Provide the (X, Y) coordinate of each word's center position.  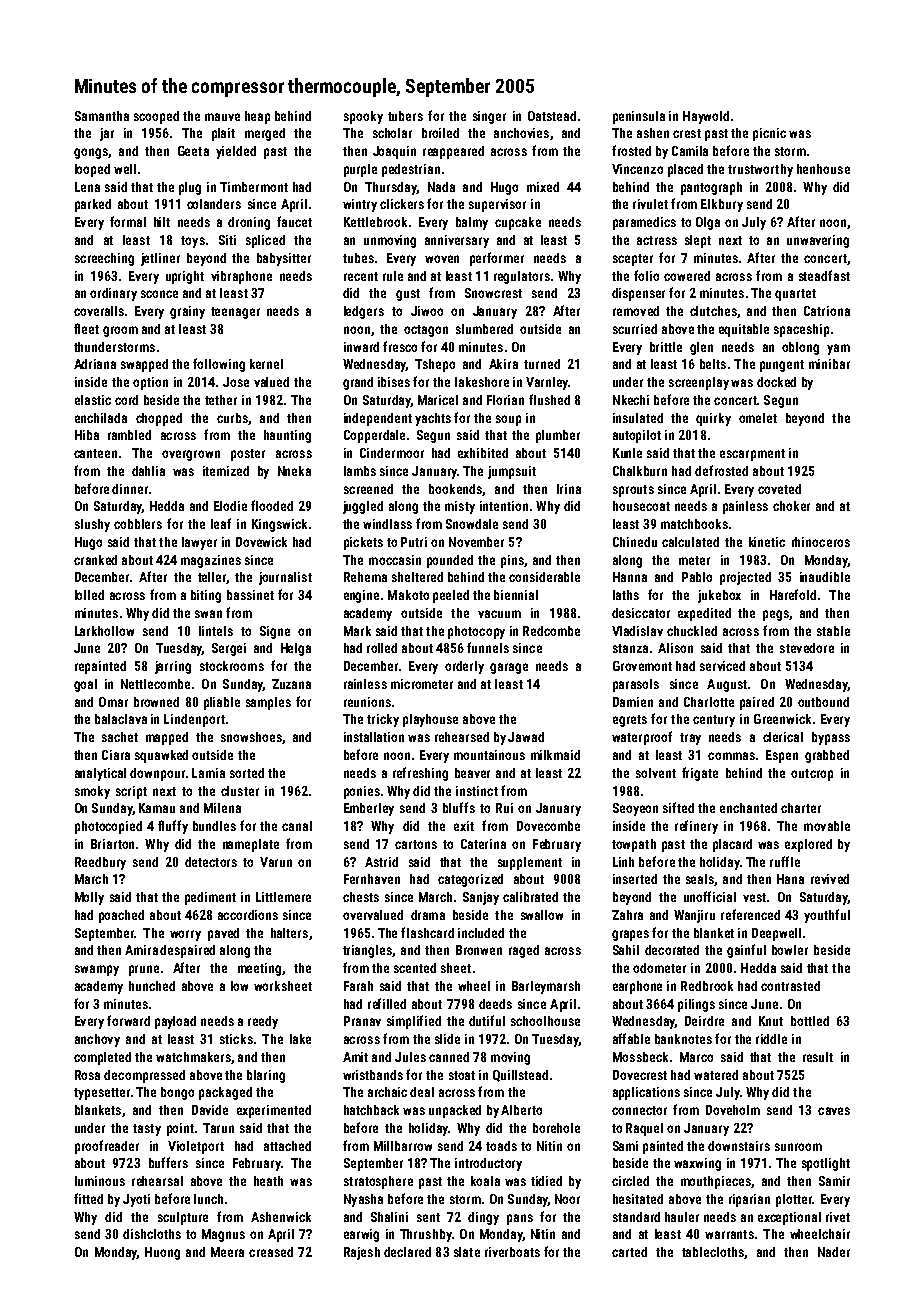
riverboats (512, 1252)
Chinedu (635, 542)
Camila (690, 151)
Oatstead (552, 116)
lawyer (199, 543)
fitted (88, 1198)
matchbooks (694, 524)
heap (257, 117)
